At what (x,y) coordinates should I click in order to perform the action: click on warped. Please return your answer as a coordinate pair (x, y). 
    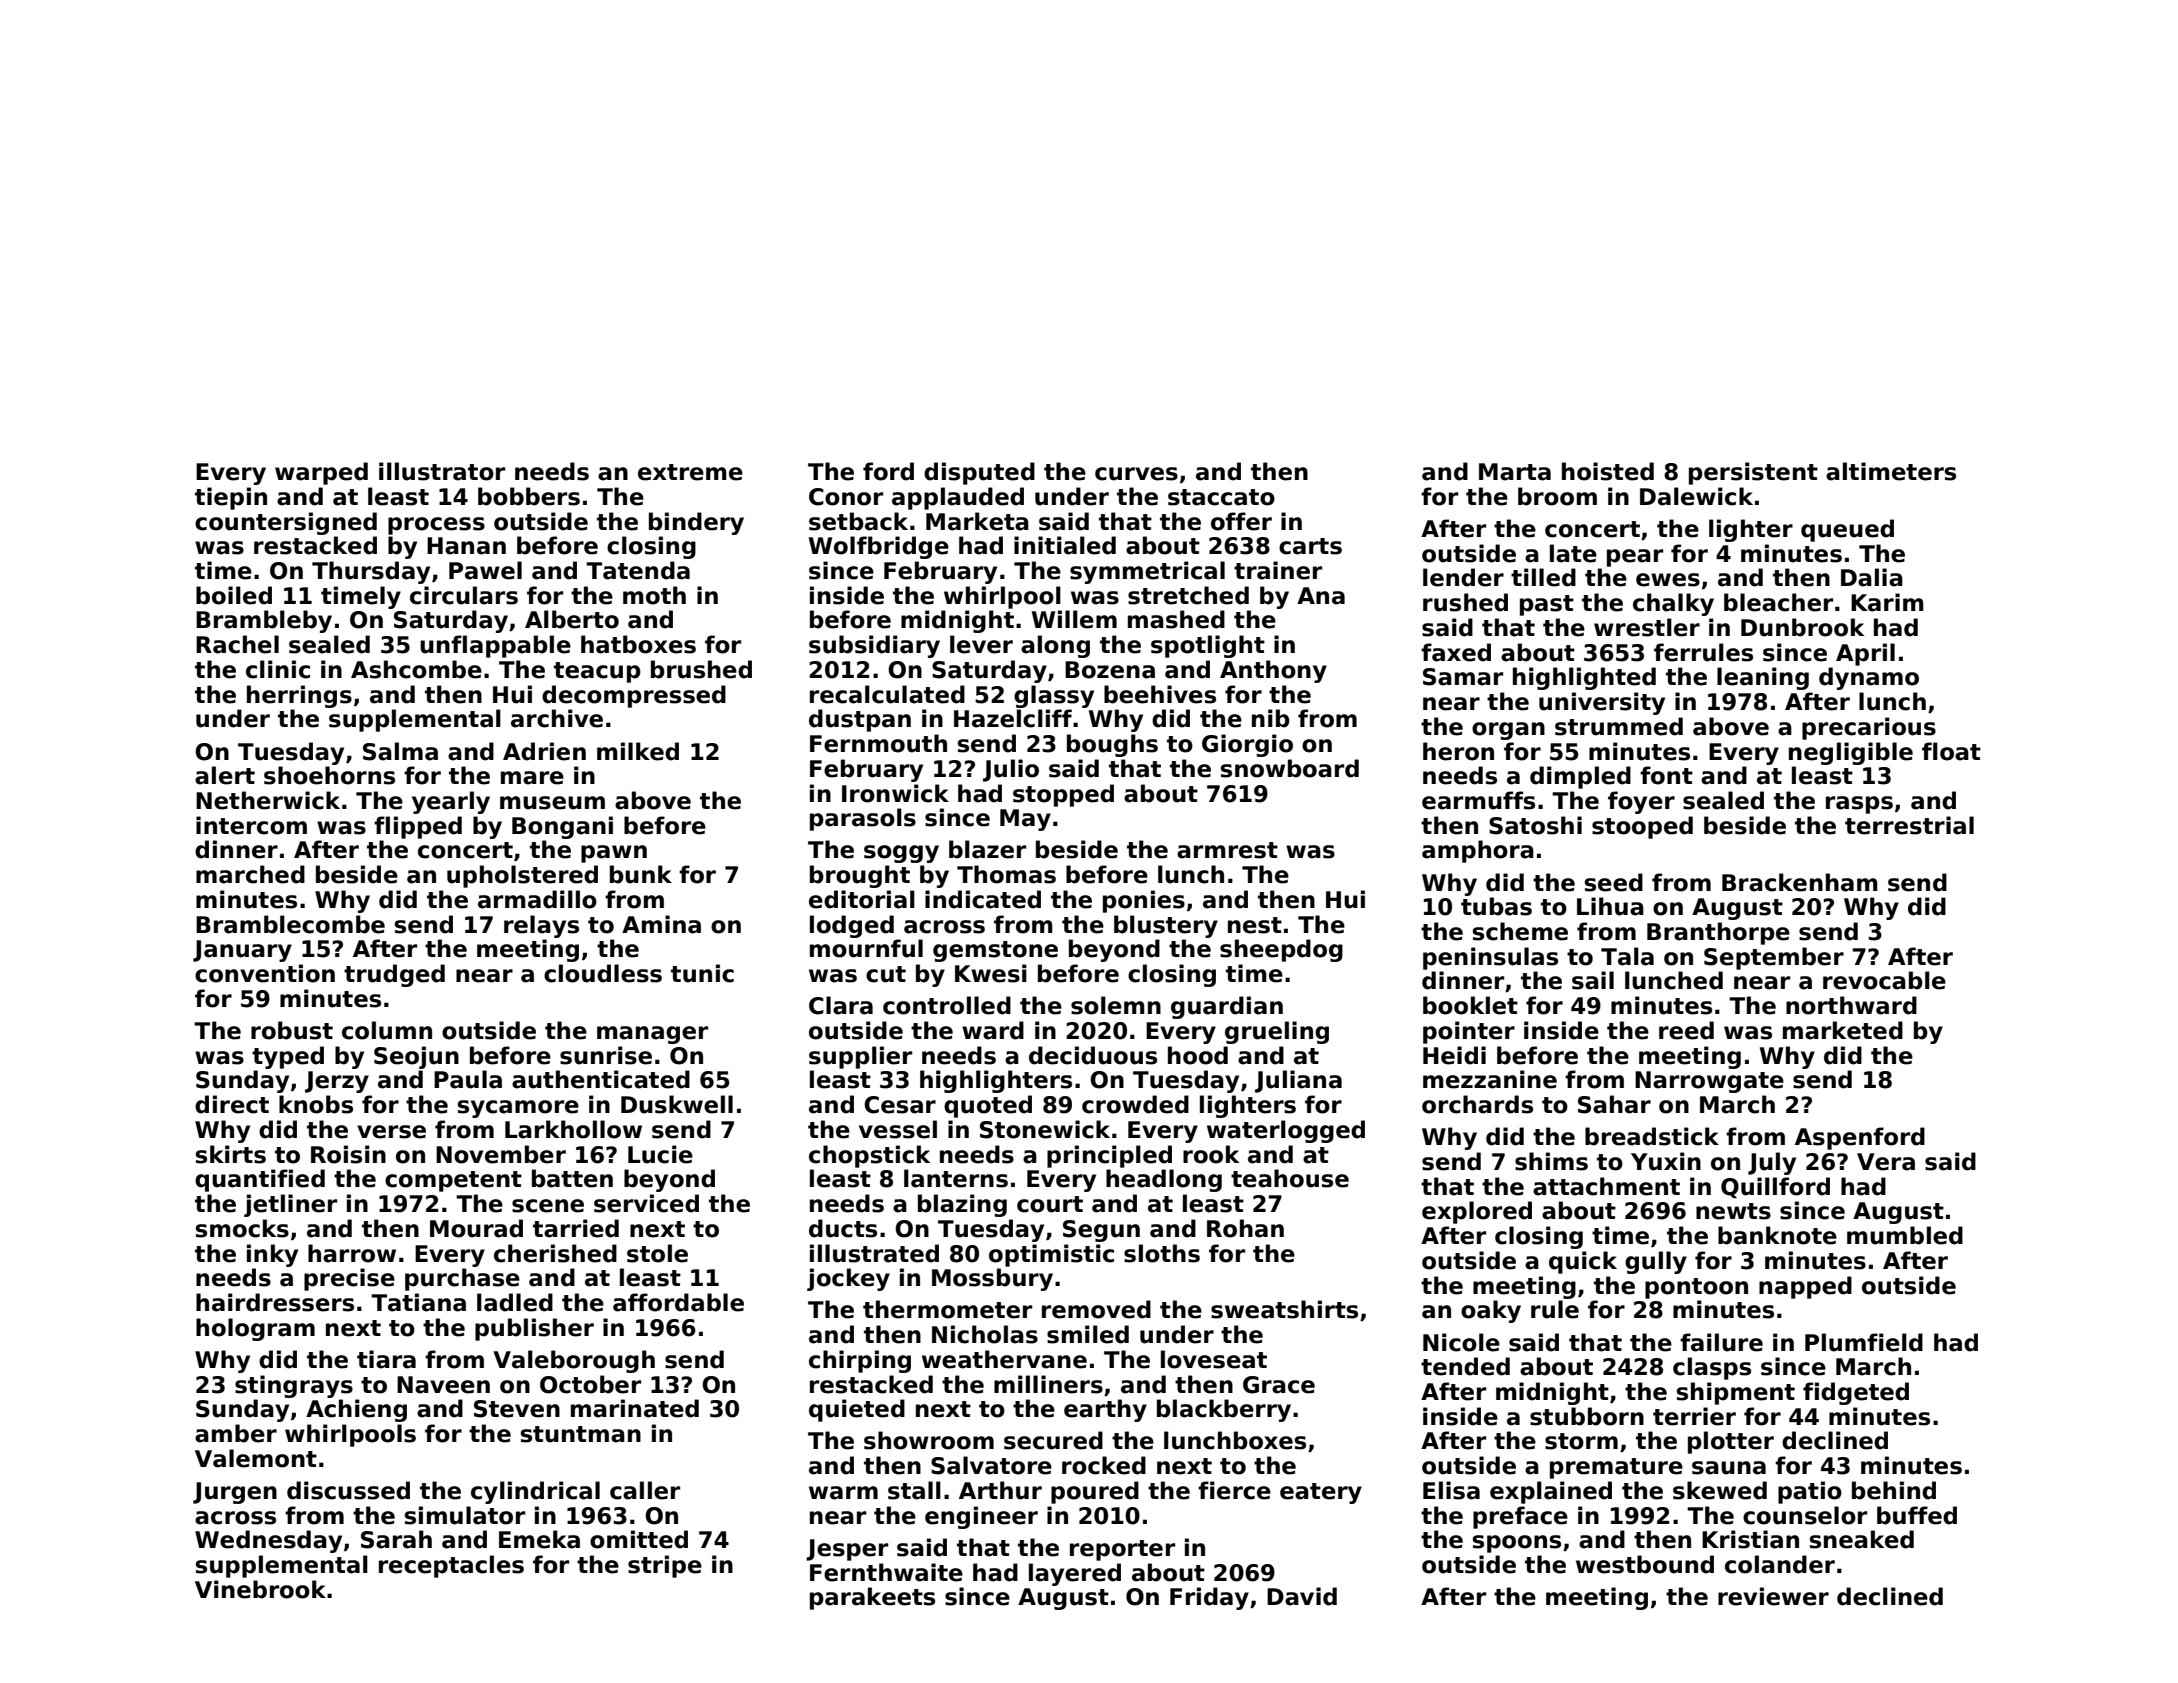
    Looking at the image, I should click on (321, 473).
